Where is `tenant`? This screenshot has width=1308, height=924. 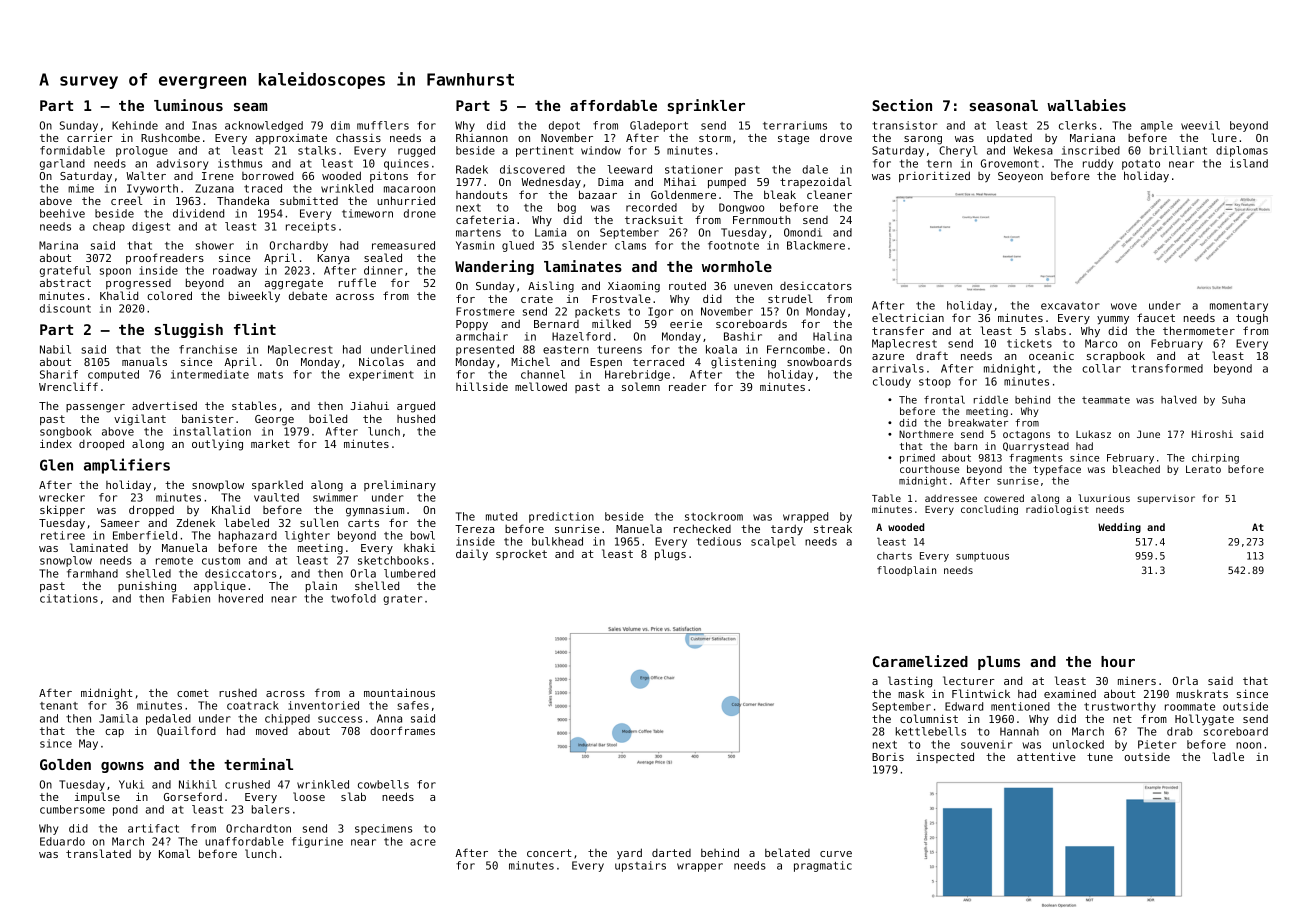 tenant is located at coordinates (59, 706).
